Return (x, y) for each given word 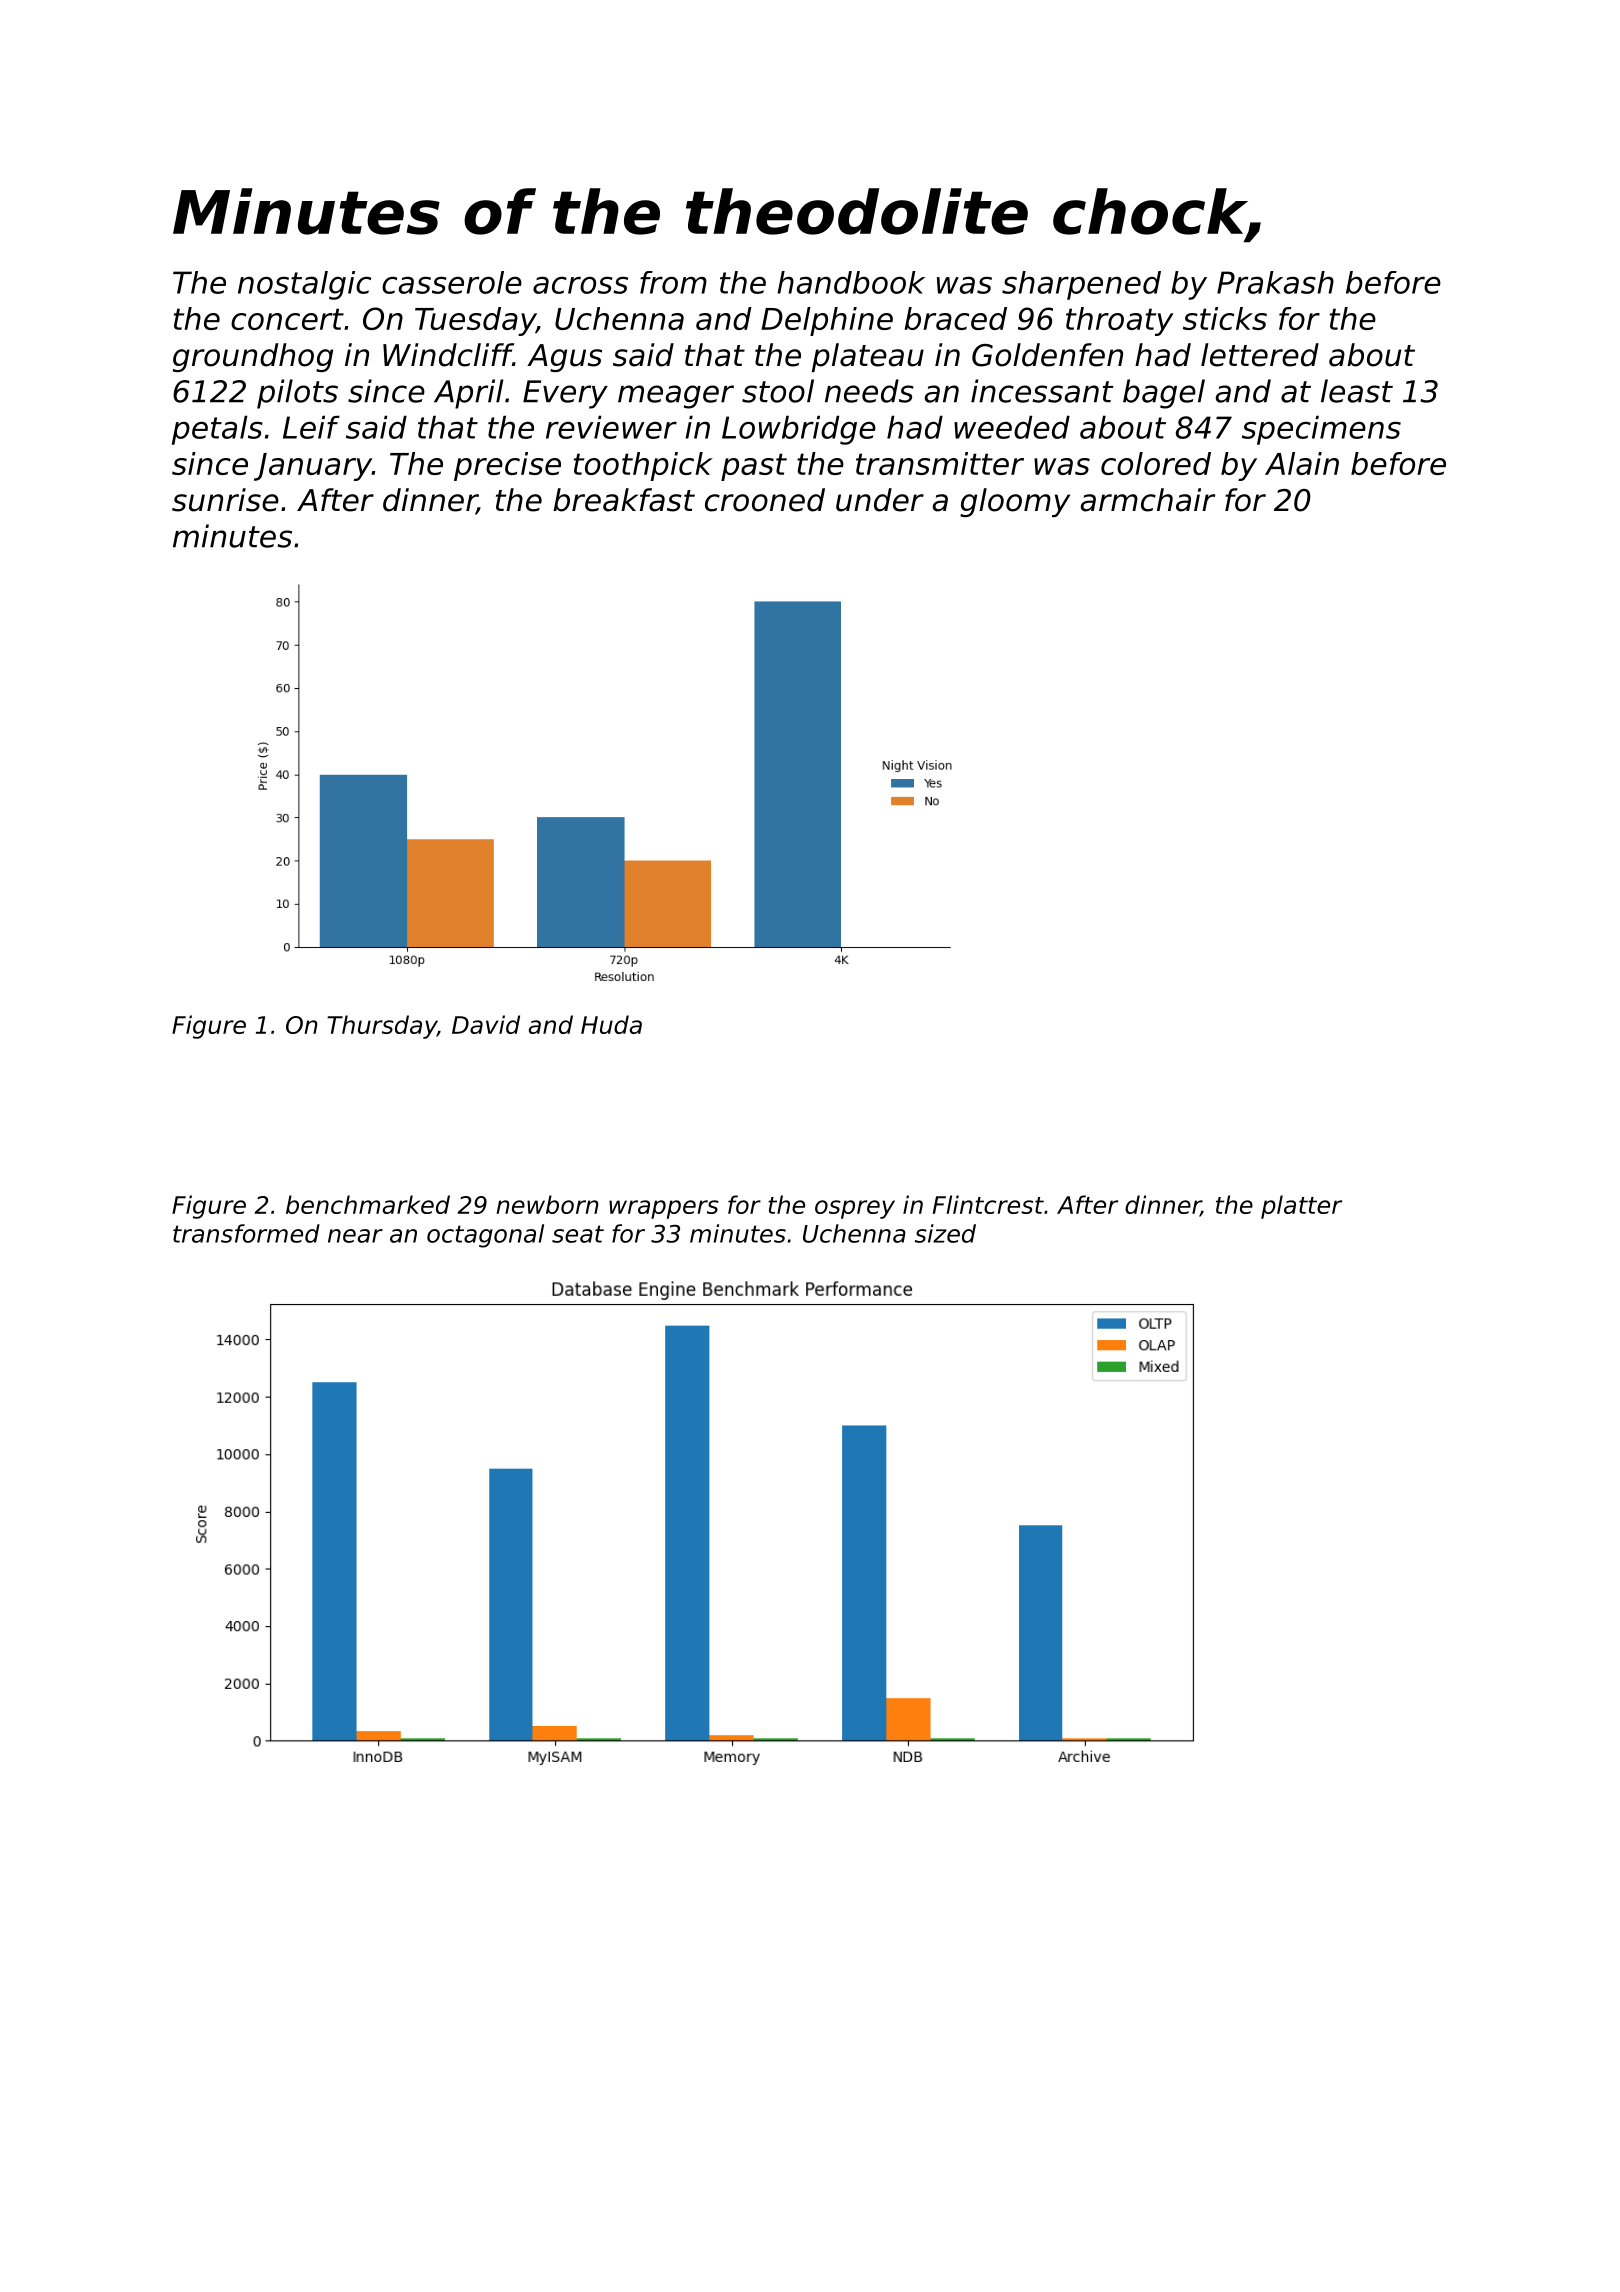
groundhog (253, 357)
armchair (1148, 500)
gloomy (1015, 502)
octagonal (485, 1236)
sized (945, 1233)
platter (1301, 1207)
